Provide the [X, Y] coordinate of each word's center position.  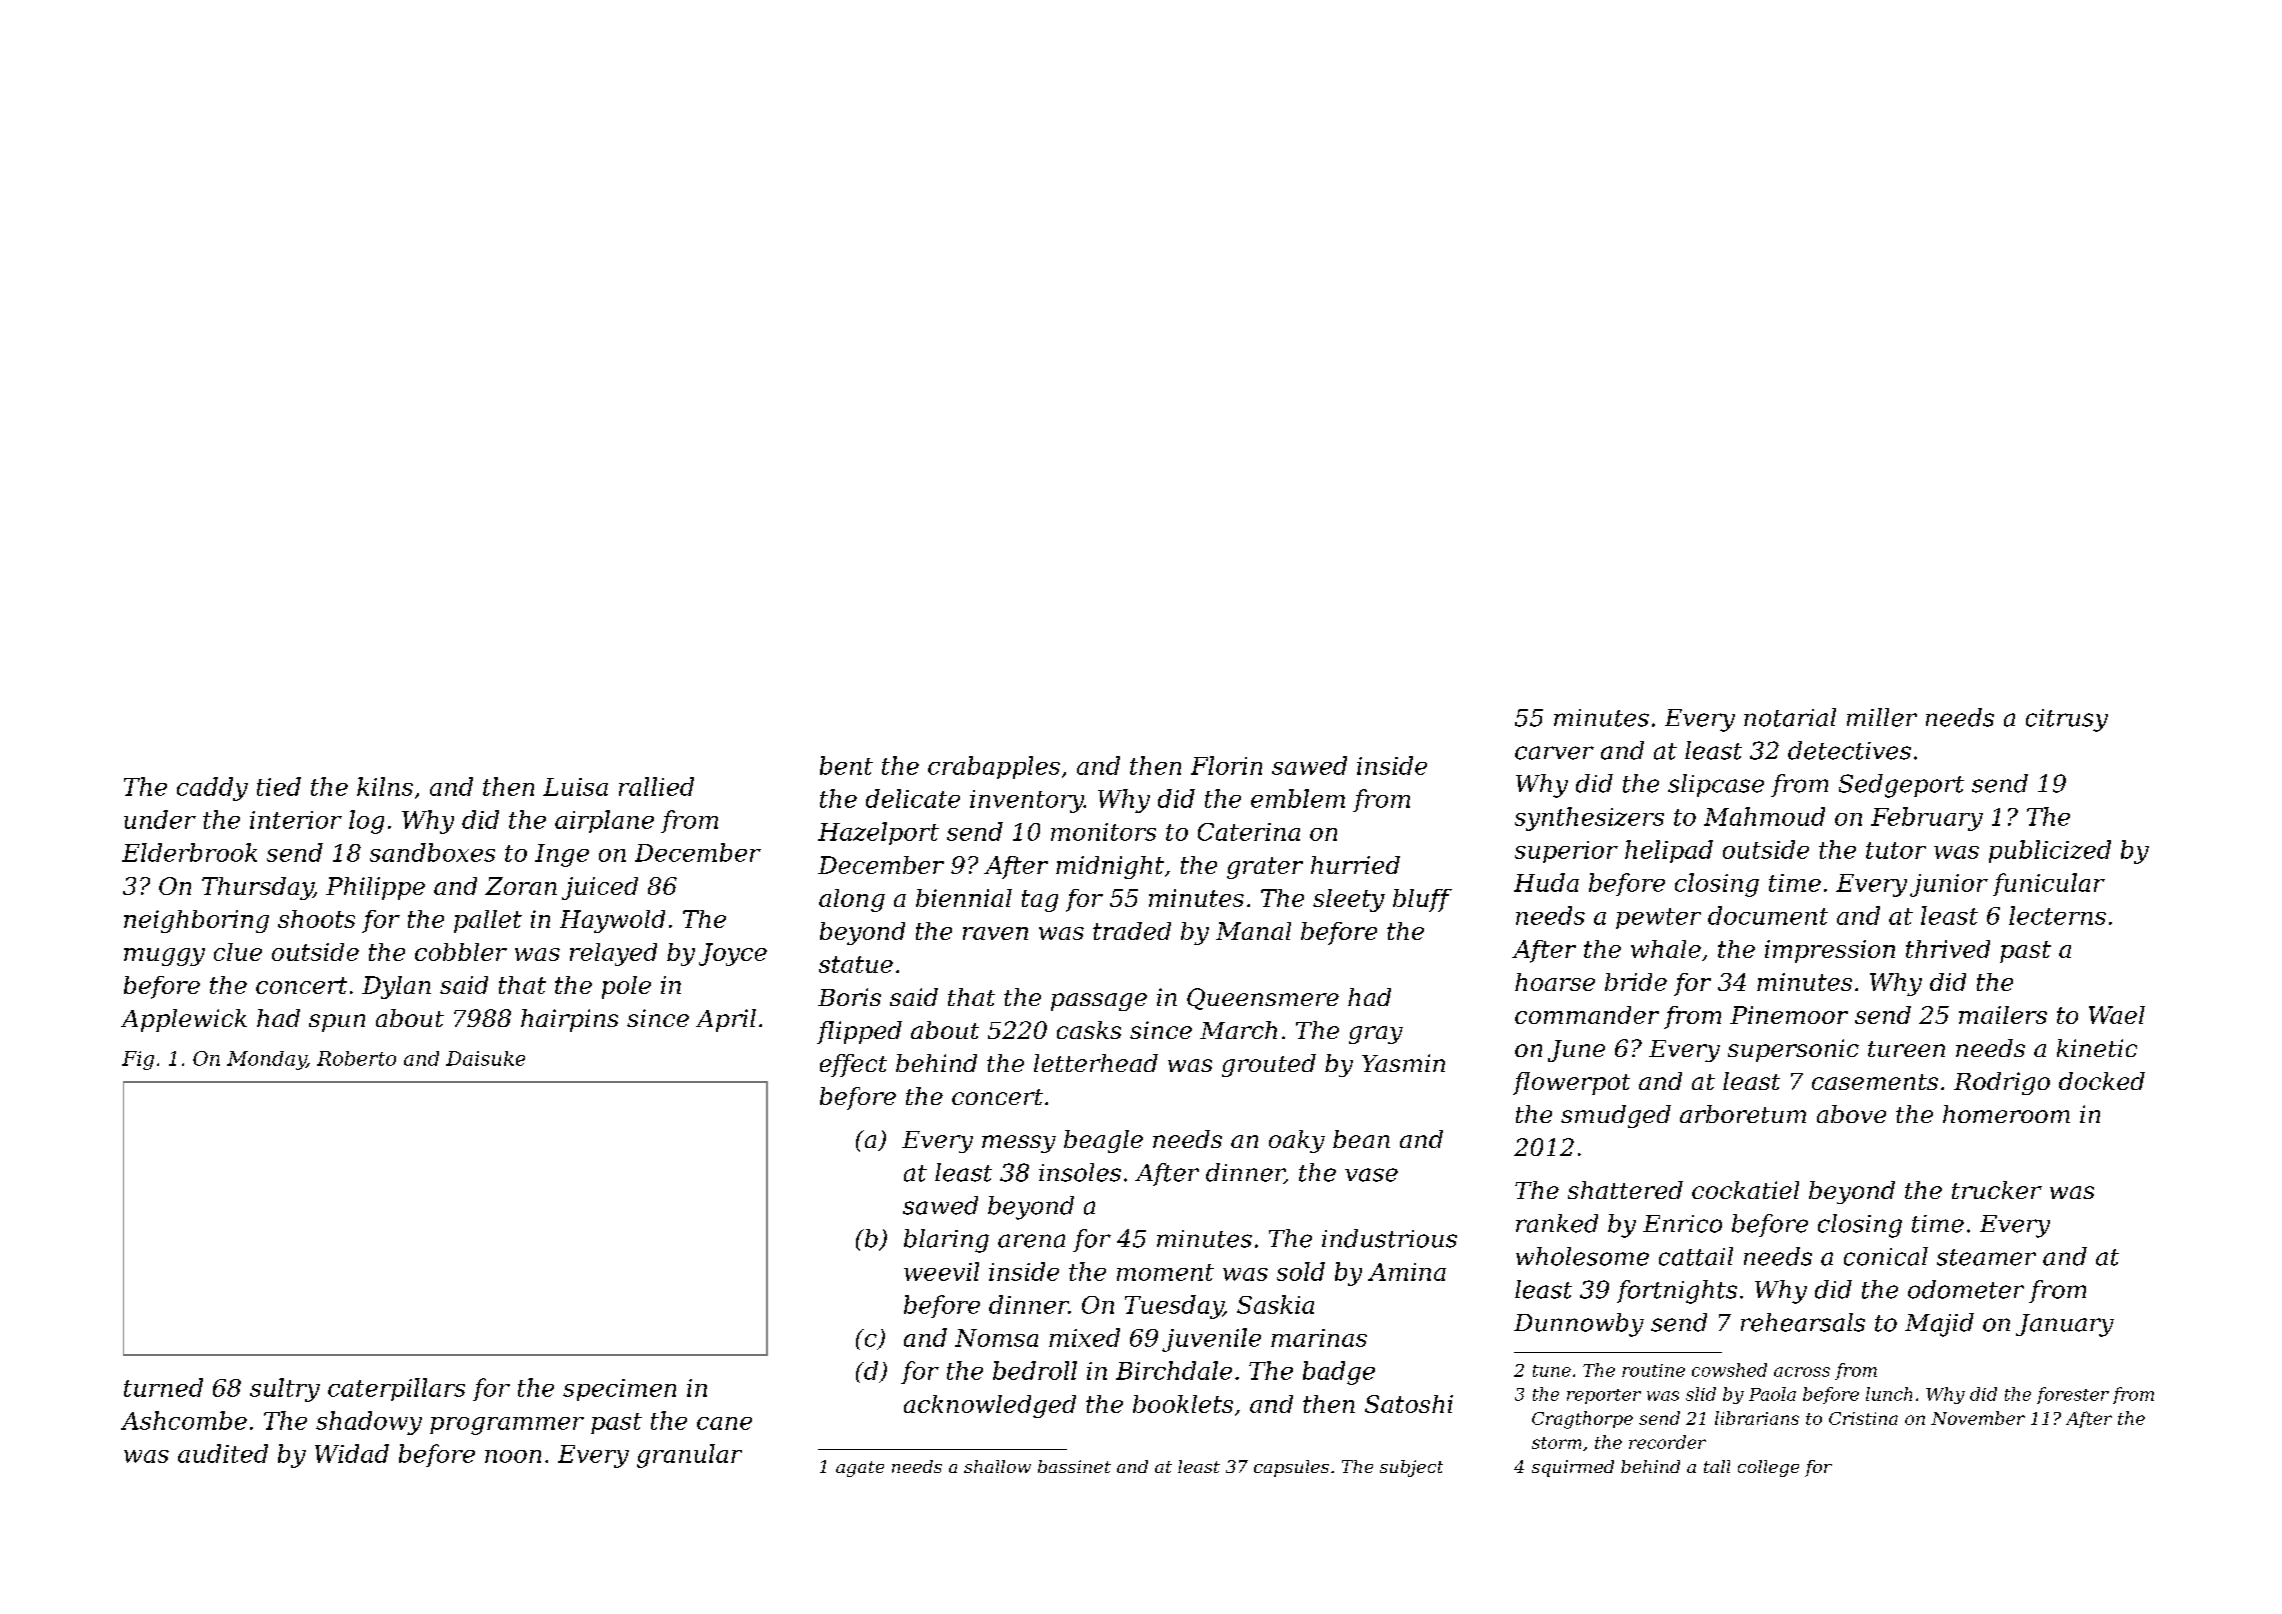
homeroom [2006, 1114]
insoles [1080, 1172]
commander [1587, 1015]
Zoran [521, 886]
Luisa [575, 787]
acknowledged [990, 1406]
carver [1554, 753]
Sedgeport [1901, 786]
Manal [1253, 931]
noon [513, 1456]
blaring [946, 1241]
